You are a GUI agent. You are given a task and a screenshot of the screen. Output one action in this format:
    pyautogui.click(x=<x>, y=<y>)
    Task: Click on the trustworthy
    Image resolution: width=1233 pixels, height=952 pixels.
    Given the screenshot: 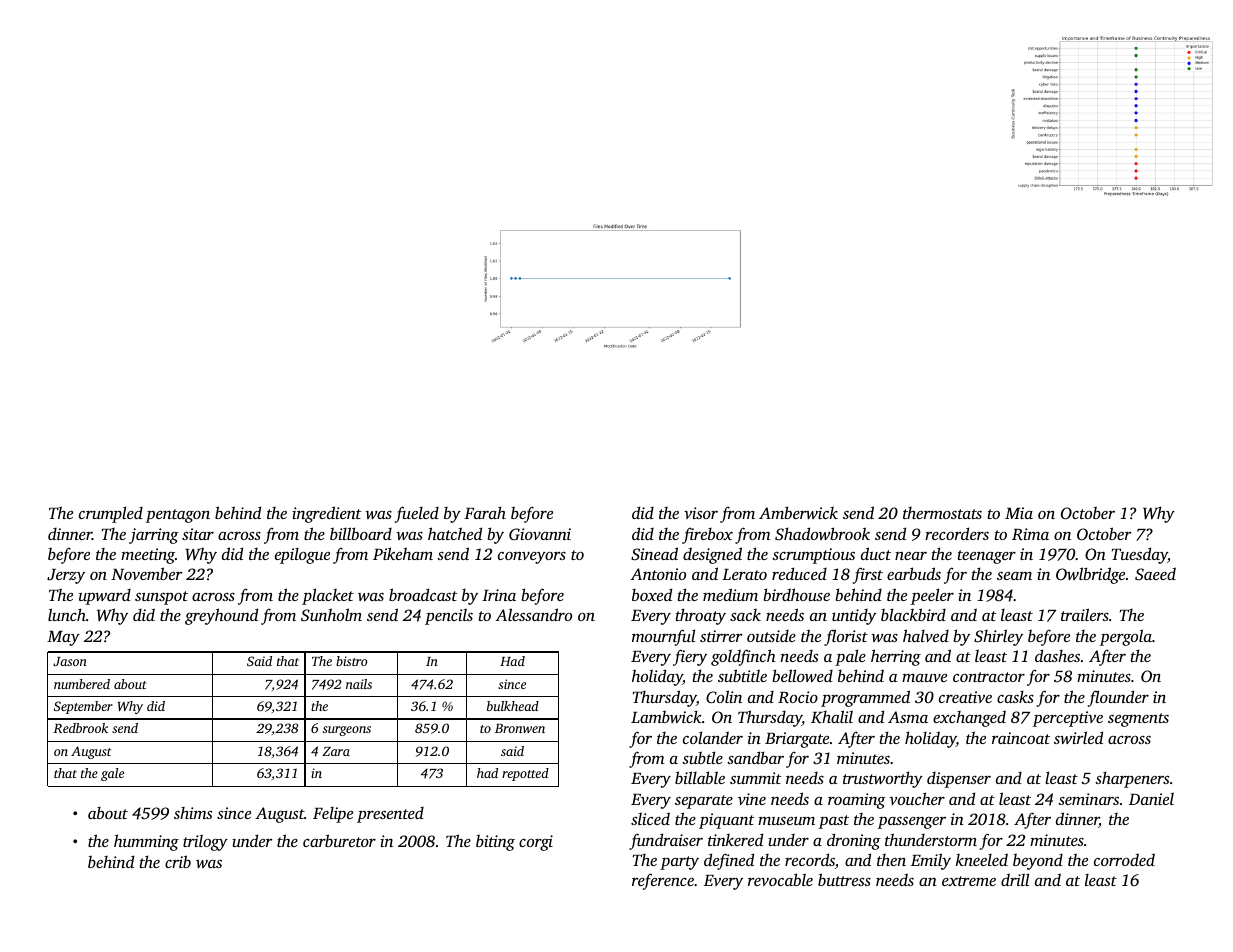 What is the action you would take?
    pyautogui.click(x=883, y=779)
